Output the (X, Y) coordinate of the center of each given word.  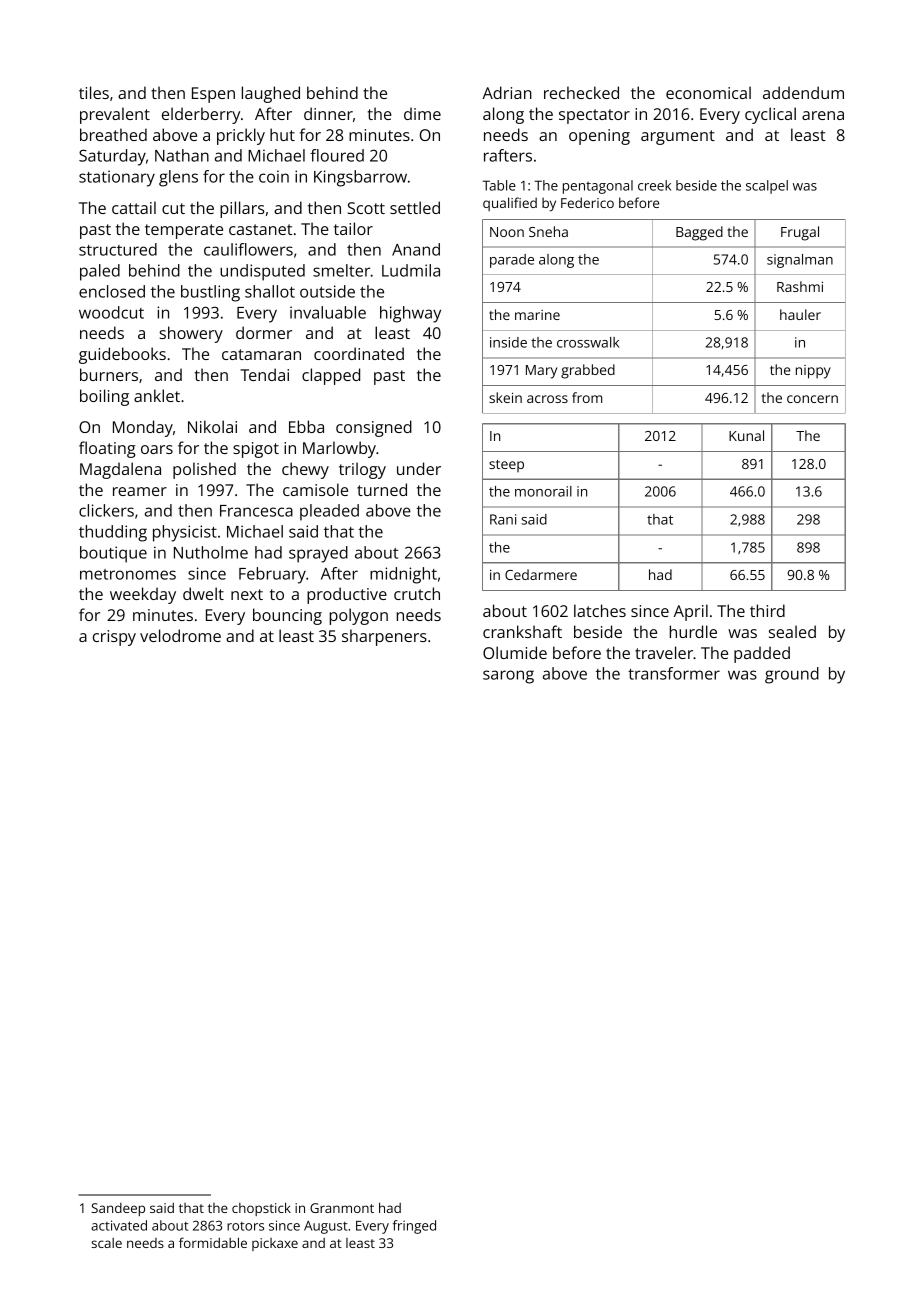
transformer (674, 673)
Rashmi (800, 286)
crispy (114, 638)
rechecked (581, 92)
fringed (414, 1227)
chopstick (261, 1209)
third (767, 610)
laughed (271, 94)
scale (106, 1243)
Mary (541, 372)
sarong (508, 677)
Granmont (342, 1208)
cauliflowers (248, 249)
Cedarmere (541, 574)
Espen (213, 95)
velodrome (180, 635)
